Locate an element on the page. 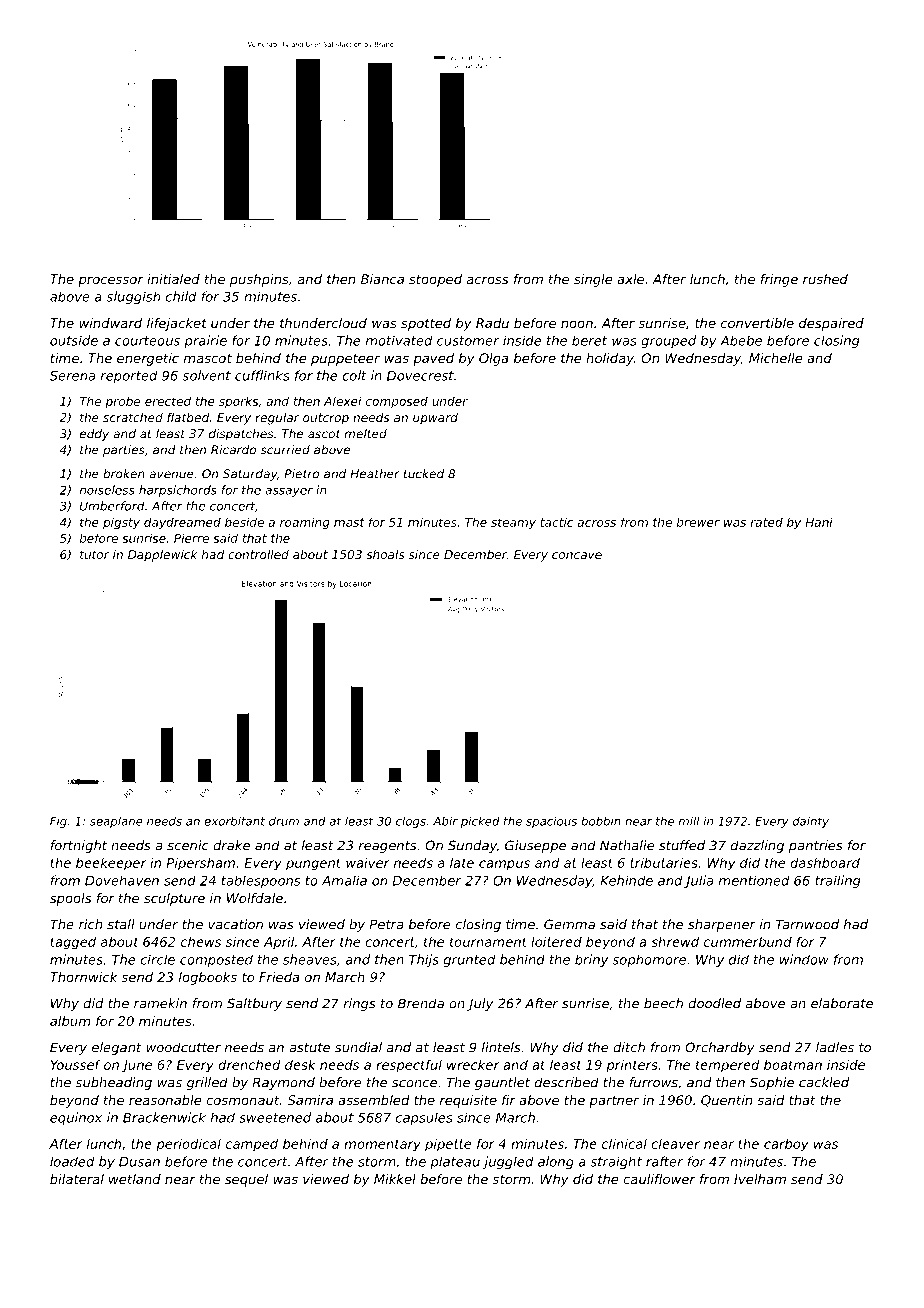 The height and width of the page is (1308, 924). processor is located at coordinates (111, 281).
